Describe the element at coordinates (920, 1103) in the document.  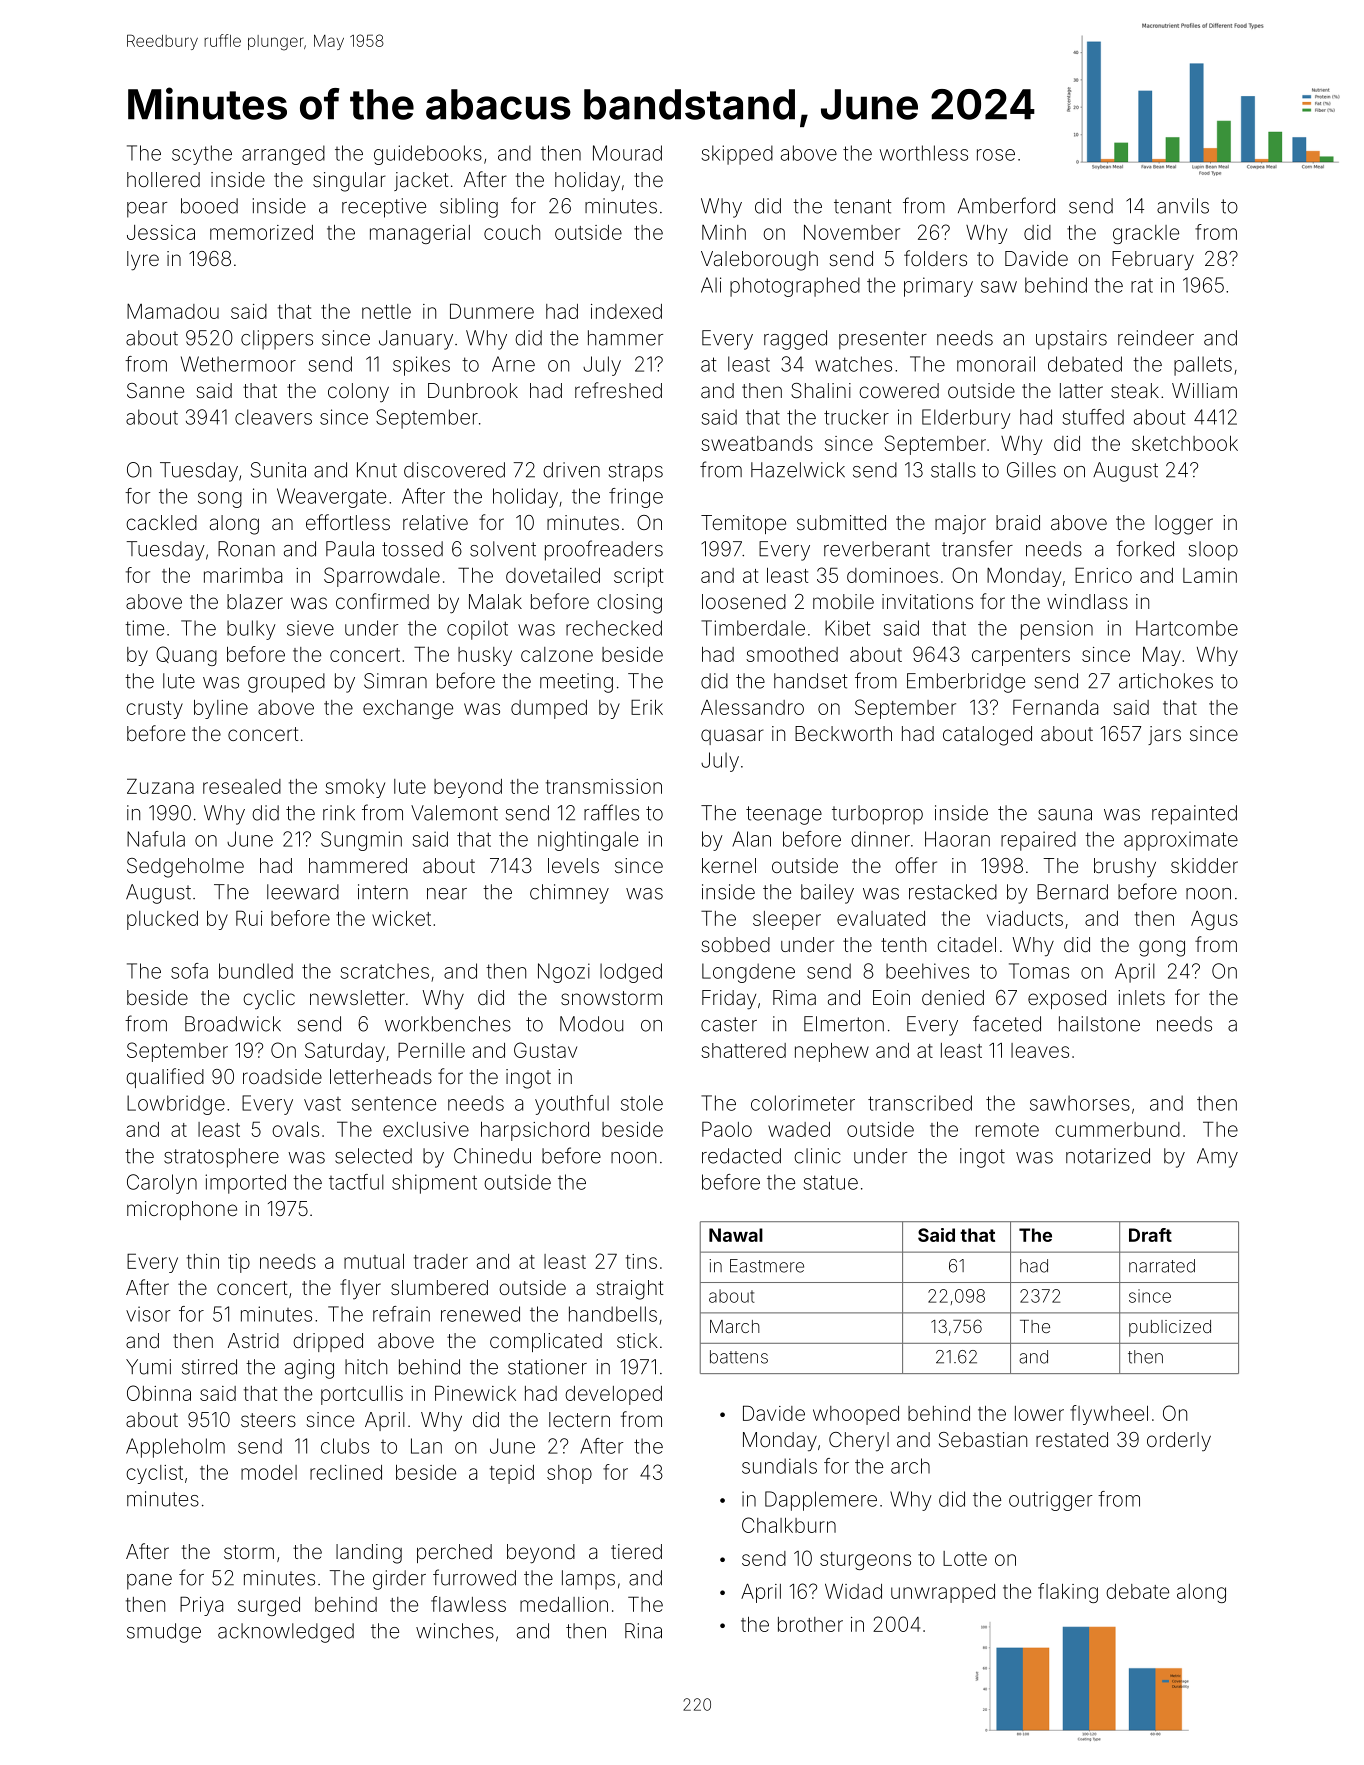
I see `transcribed` at that location.
